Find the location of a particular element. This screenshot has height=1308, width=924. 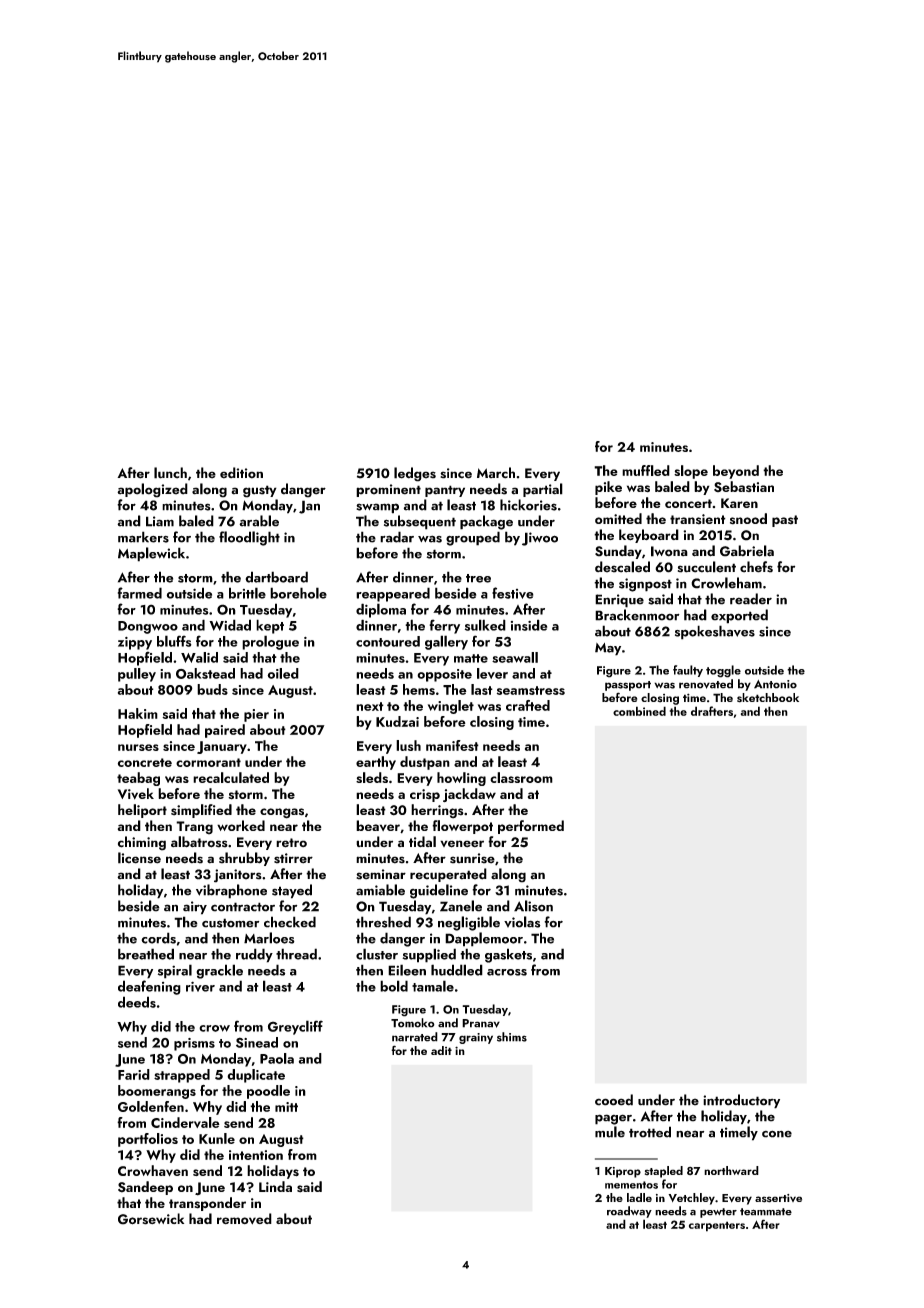

Cindervale is located at coordinates (185, 1122).
